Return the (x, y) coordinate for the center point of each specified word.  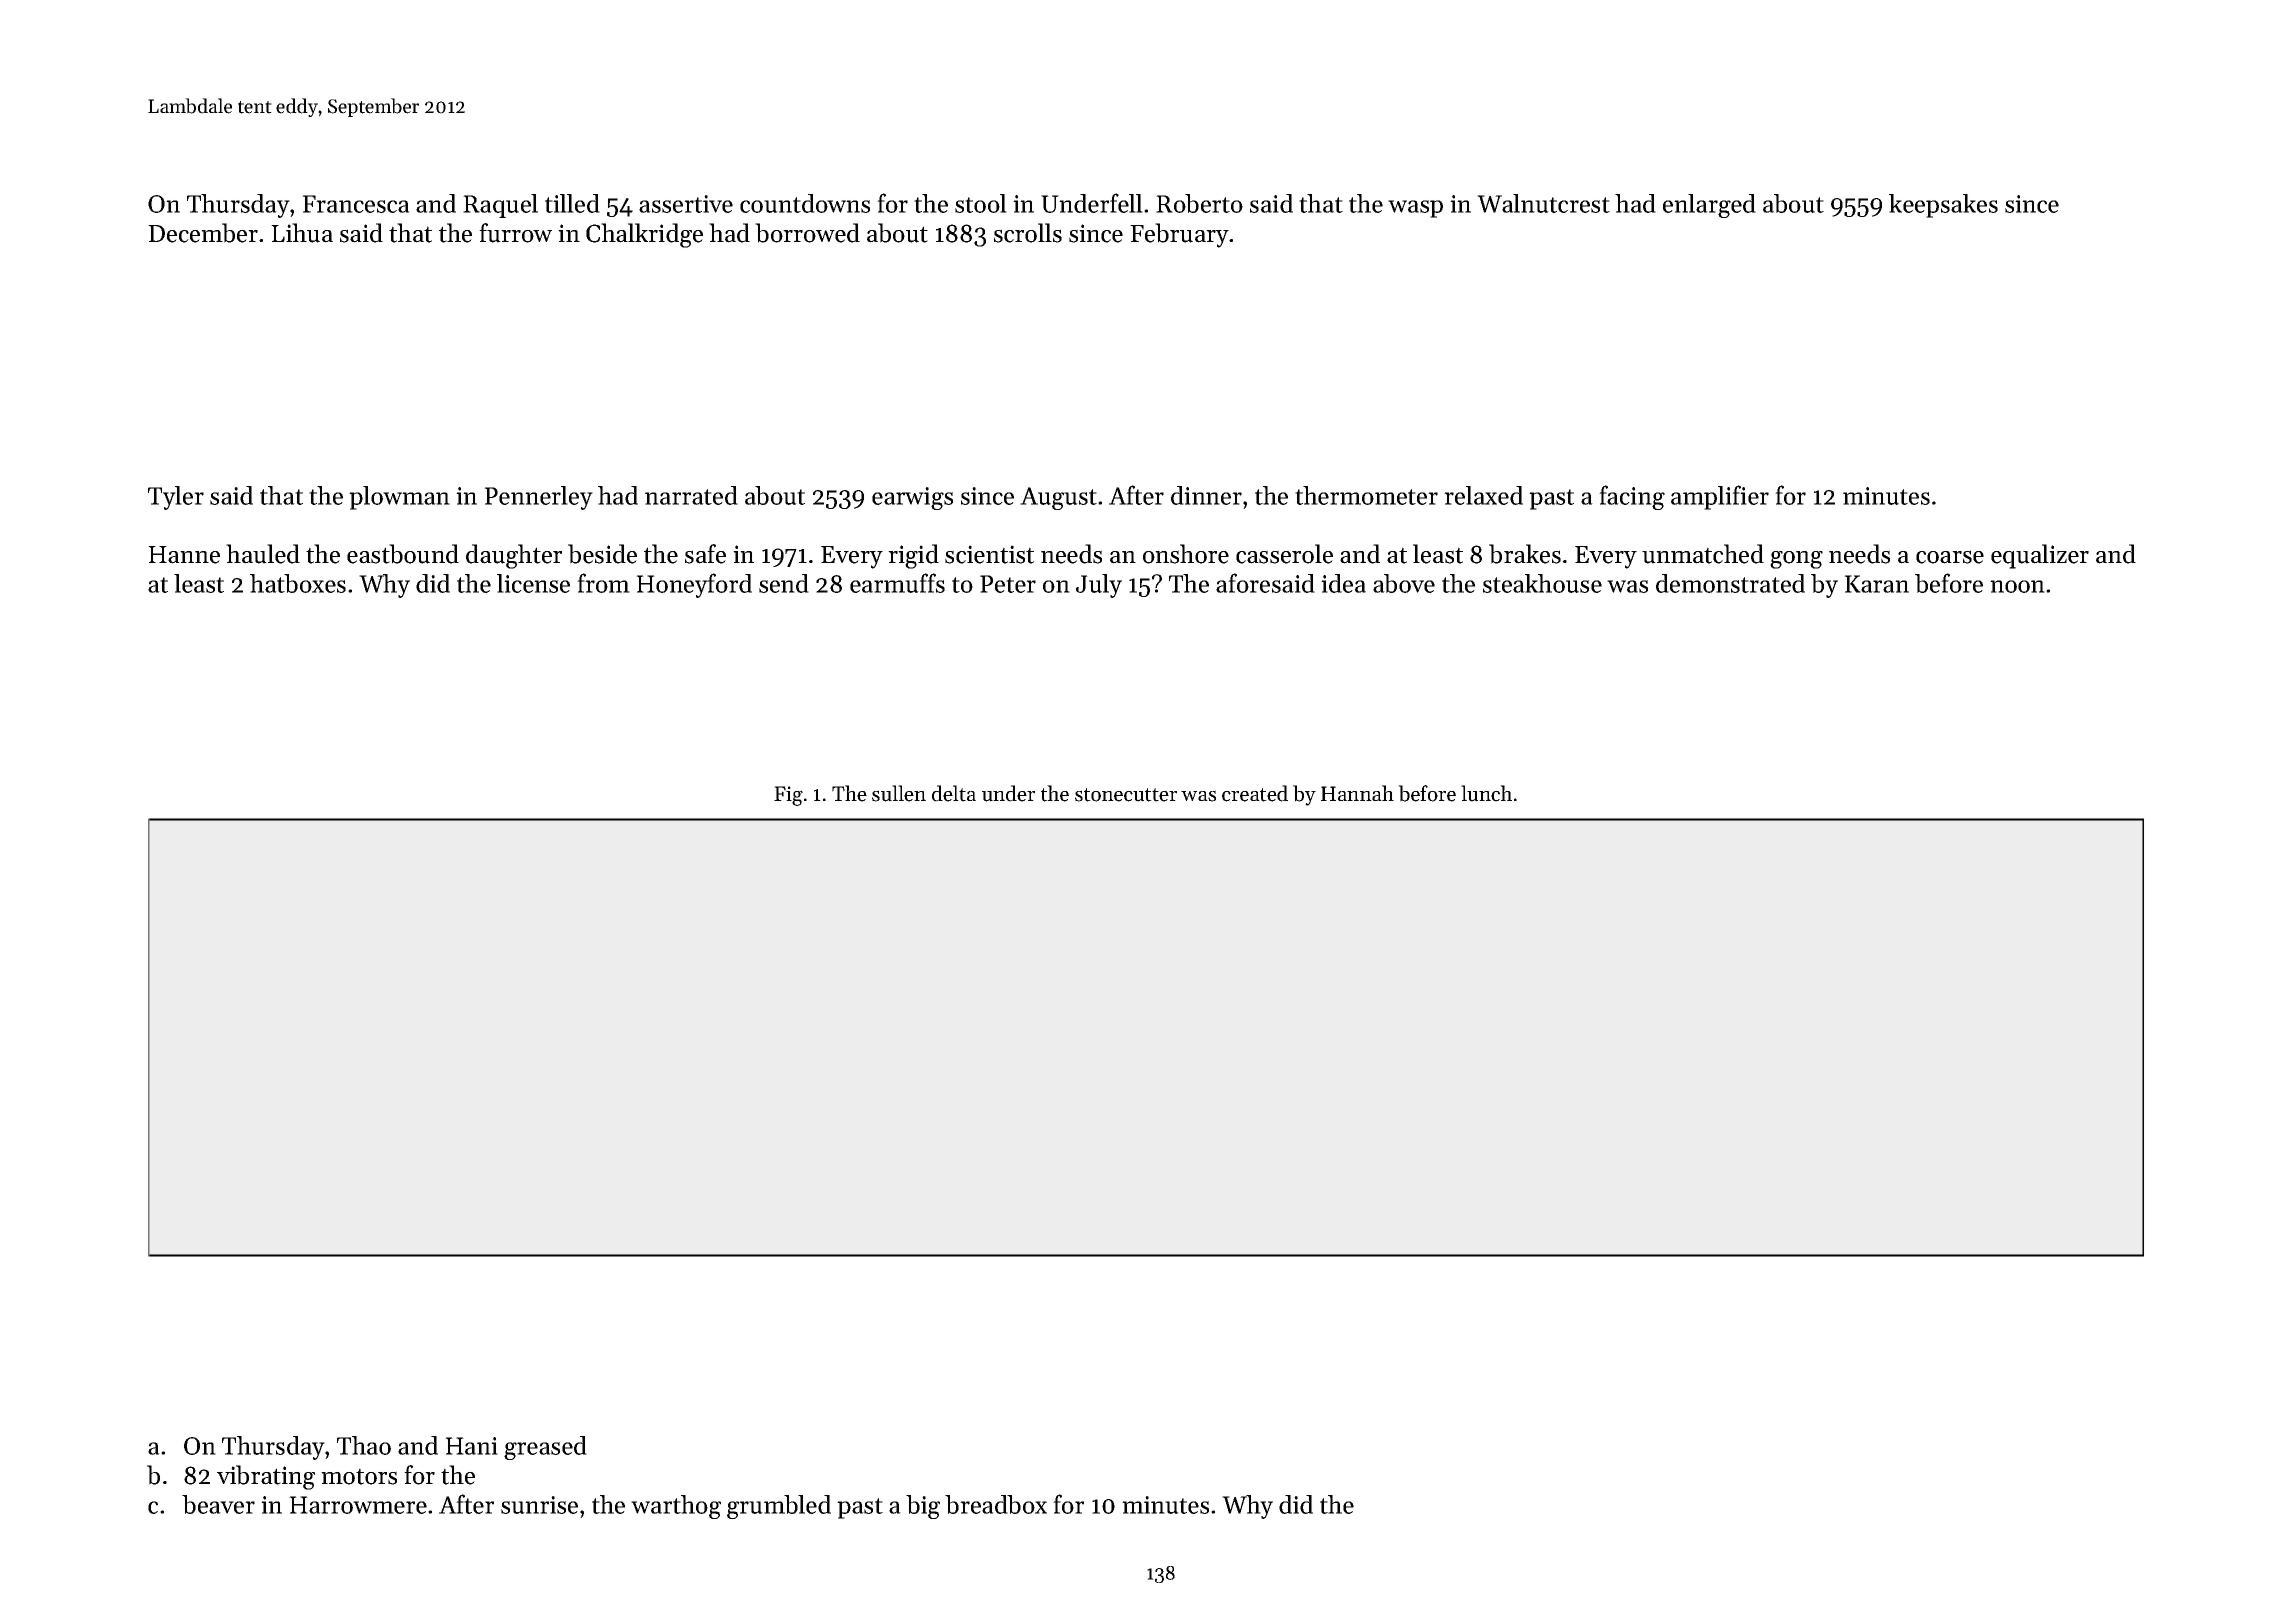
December (203, 233)
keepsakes (1943, 206)
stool (981, 203)
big (923, 1507)
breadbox (996, 1504)
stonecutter (1126, 795)
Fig (788, 796)
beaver (218, 1504)
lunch (1486, 793)
